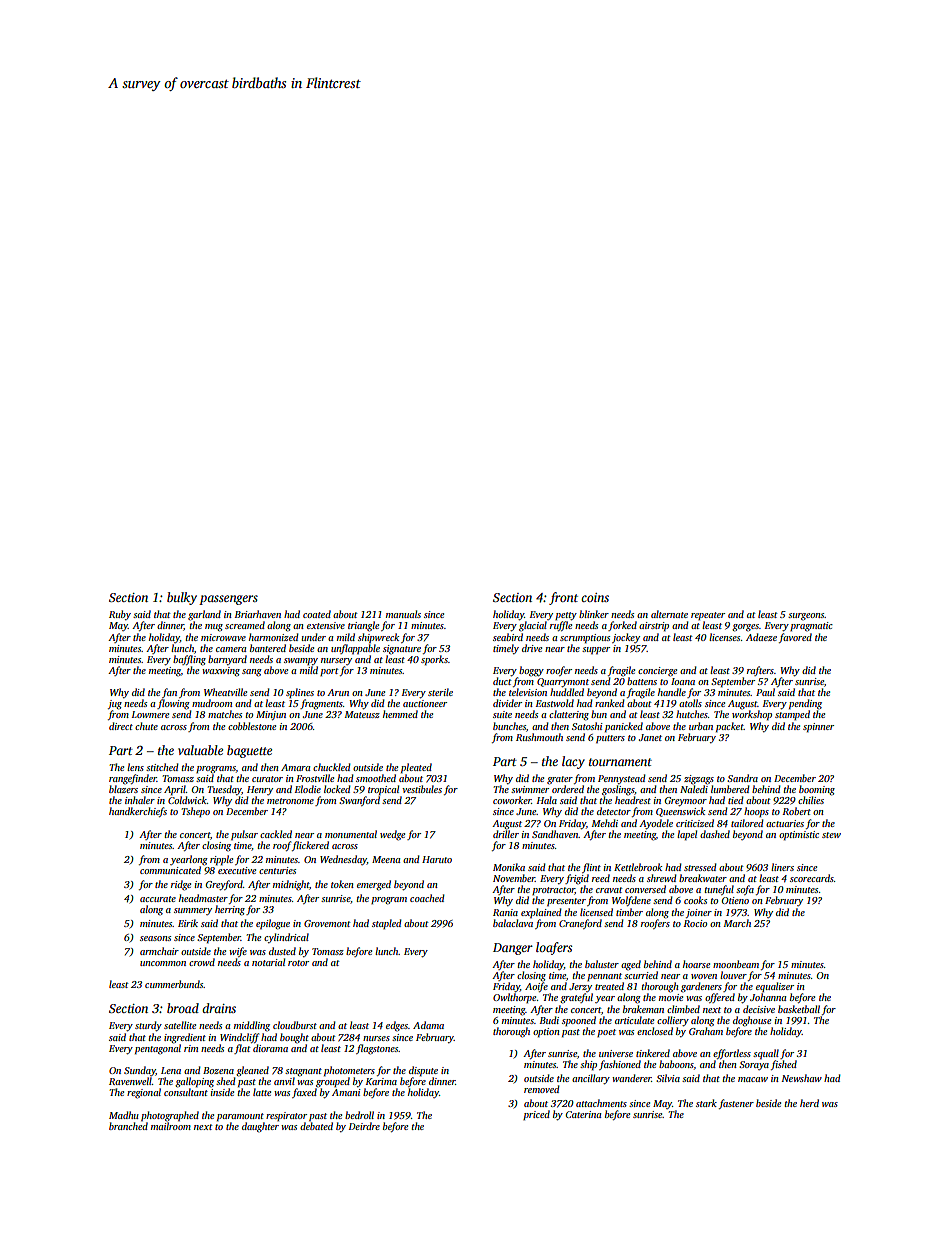 This page has width=952, height=1233. Describe the element at coordinates (724, 637) in the page. I see `licenses` at that location.
